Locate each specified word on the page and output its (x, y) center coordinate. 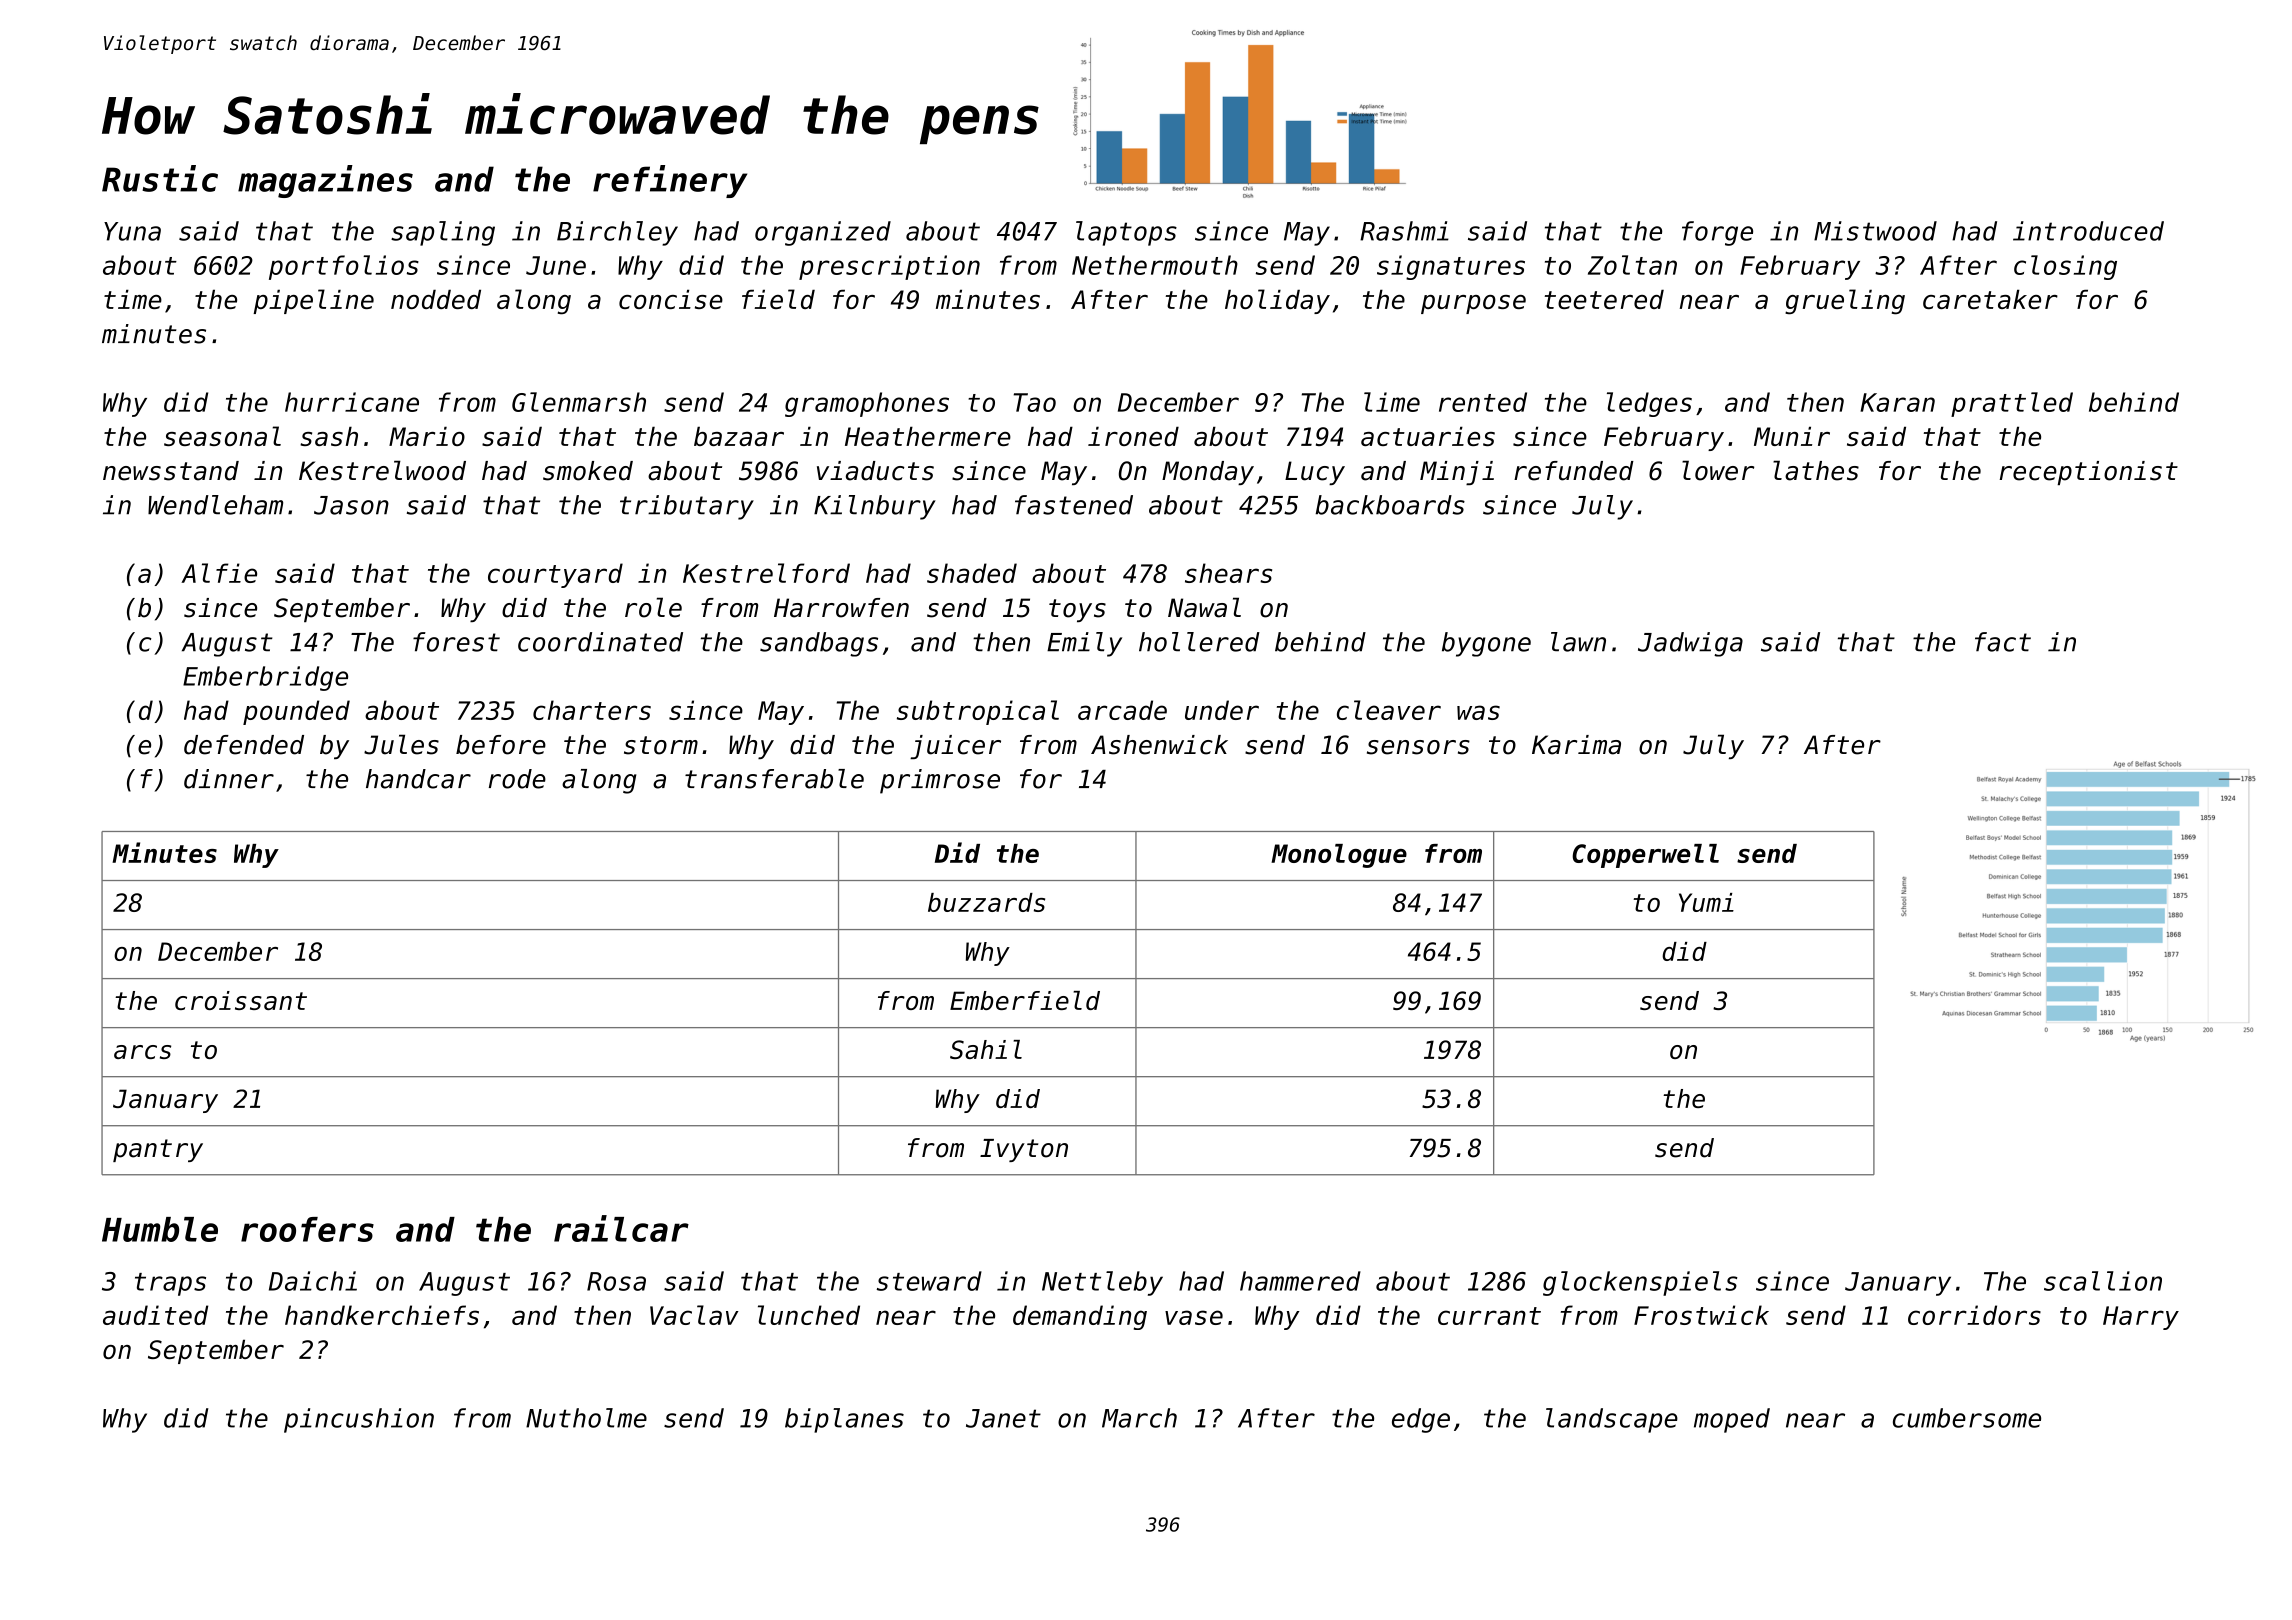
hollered (1199, 642)
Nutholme (586, 1418)
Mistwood (1875, 231)
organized (823, 233)
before (501, 745)
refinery (670, 181)
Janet (1003, 1418)
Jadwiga (1690, 644)
